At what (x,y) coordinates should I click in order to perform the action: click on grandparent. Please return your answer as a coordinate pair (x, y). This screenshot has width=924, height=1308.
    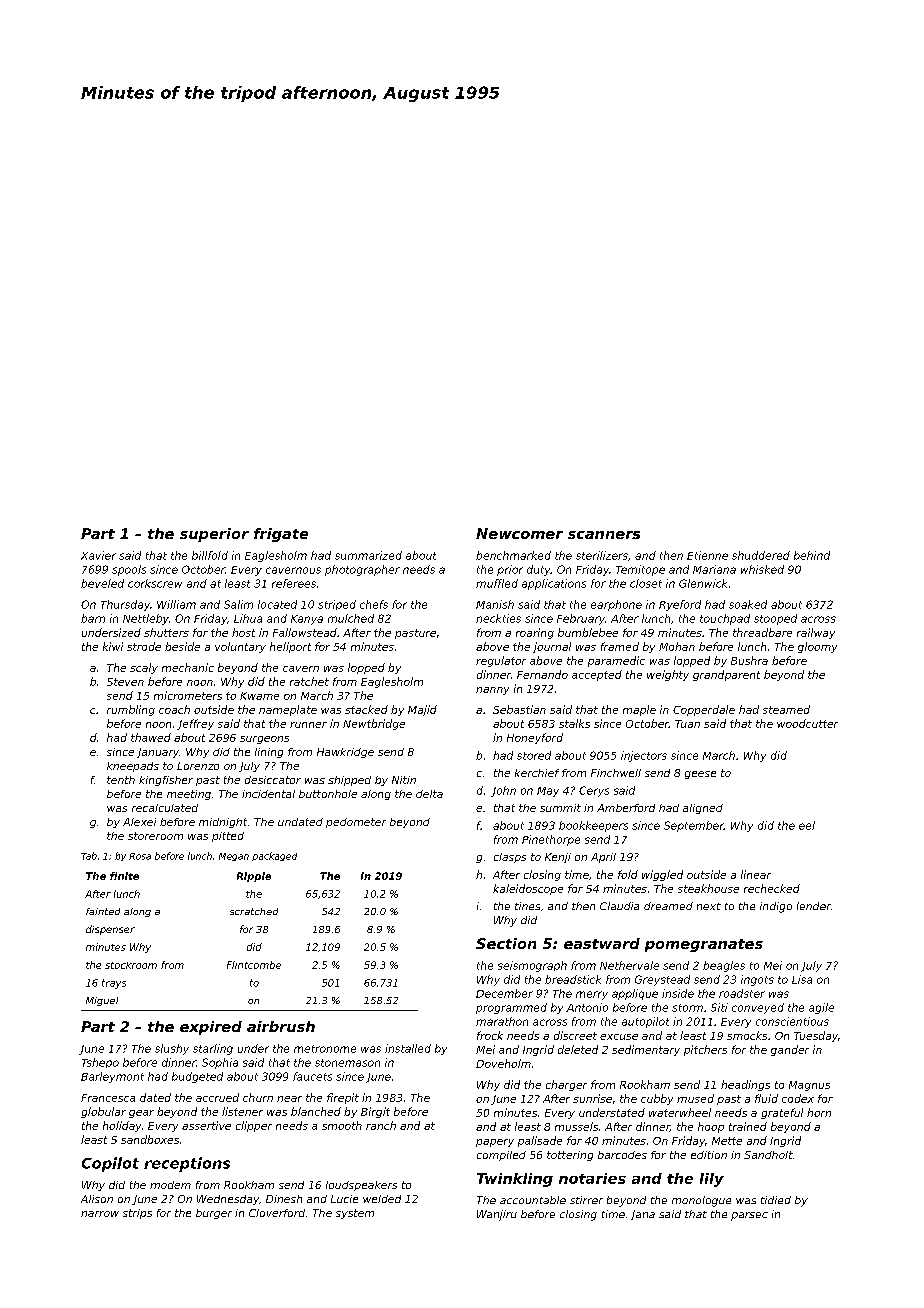
    Looking at the image, I should click on (726, 675).
